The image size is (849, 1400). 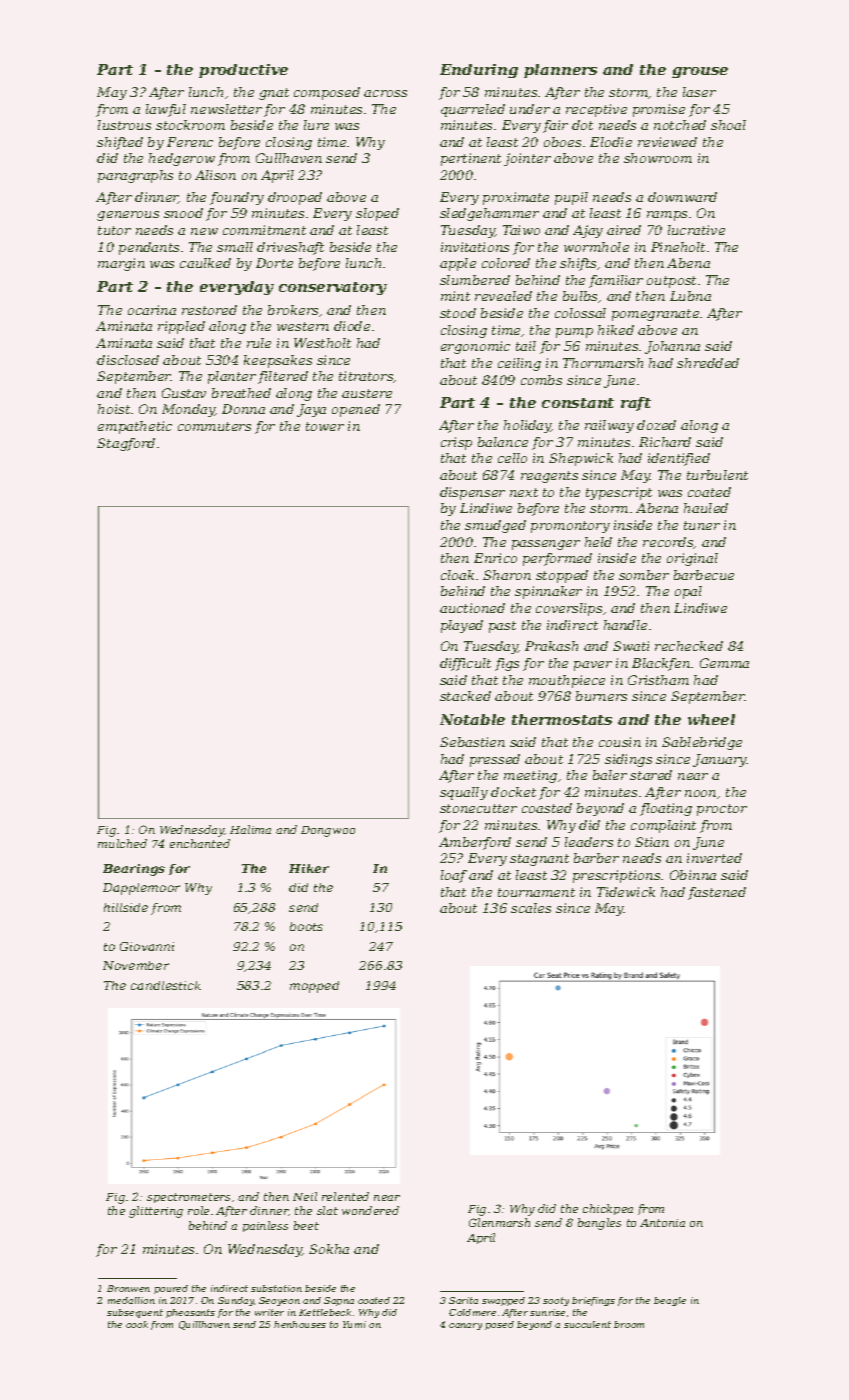 What do you see at coordinates (329, 1249) in the screenshot?
I see `Sokha` at bounding box center [329, 1249].
